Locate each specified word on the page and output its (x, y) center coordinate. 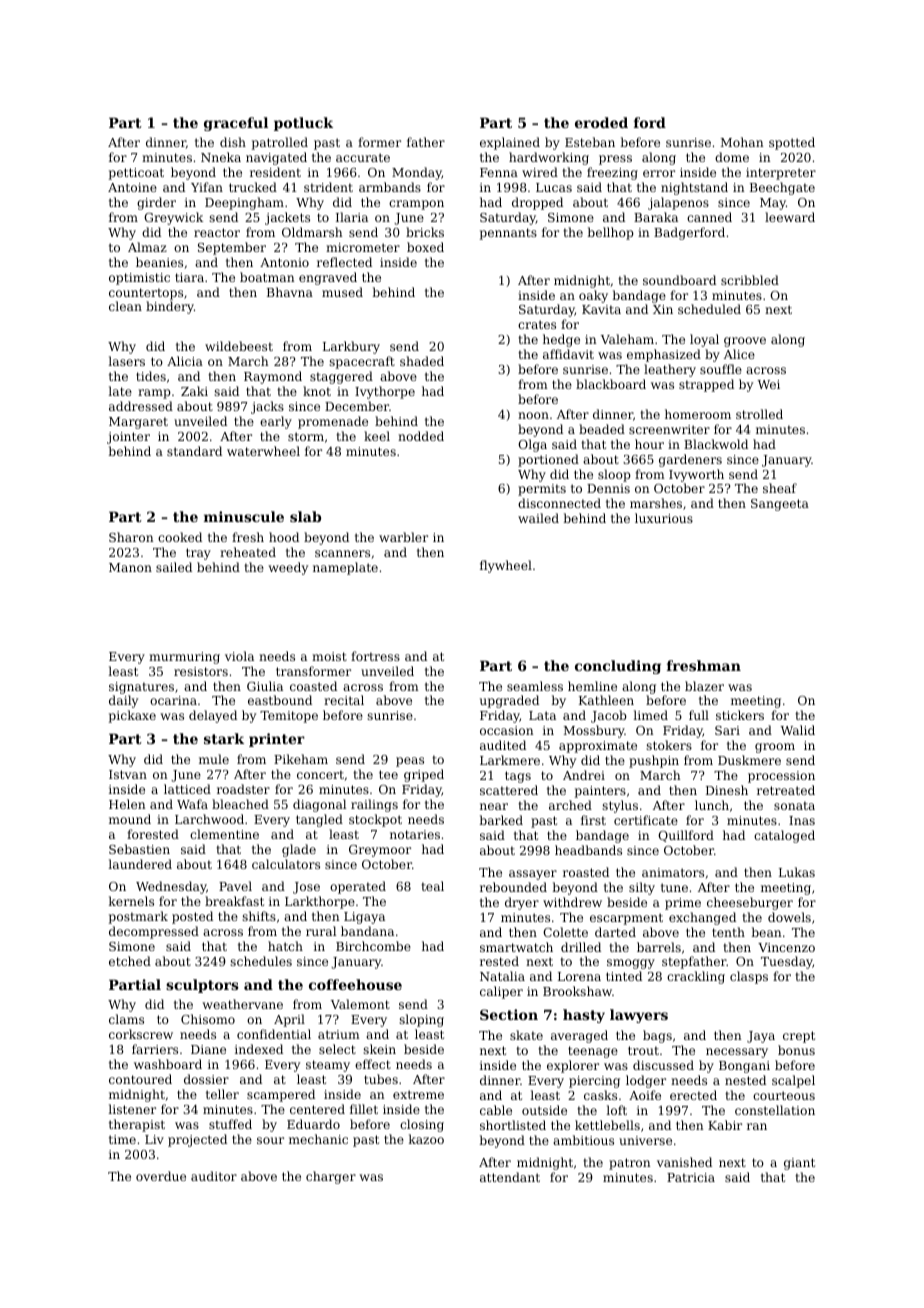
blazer (704, 686)
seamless (535, 686)
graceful (236, 124)
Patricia (691, 1177)
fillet (364, 1109)
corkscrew (141, 1034)
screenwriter (669, 429)
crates (537, 324)
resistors (201, 671)
